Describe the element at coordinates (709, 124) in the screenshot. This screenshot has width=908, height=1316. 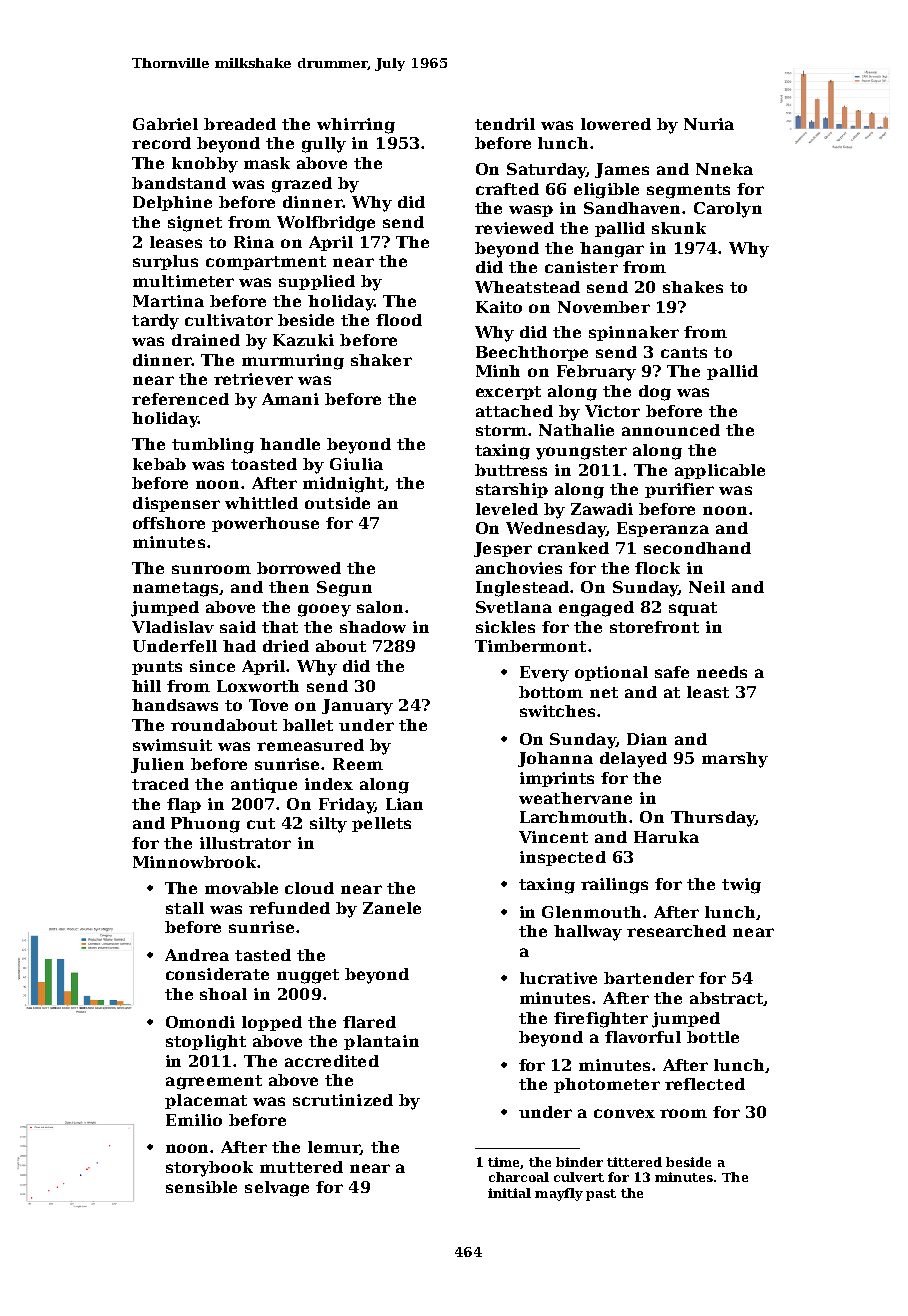
I see `Nuria` at that location.
